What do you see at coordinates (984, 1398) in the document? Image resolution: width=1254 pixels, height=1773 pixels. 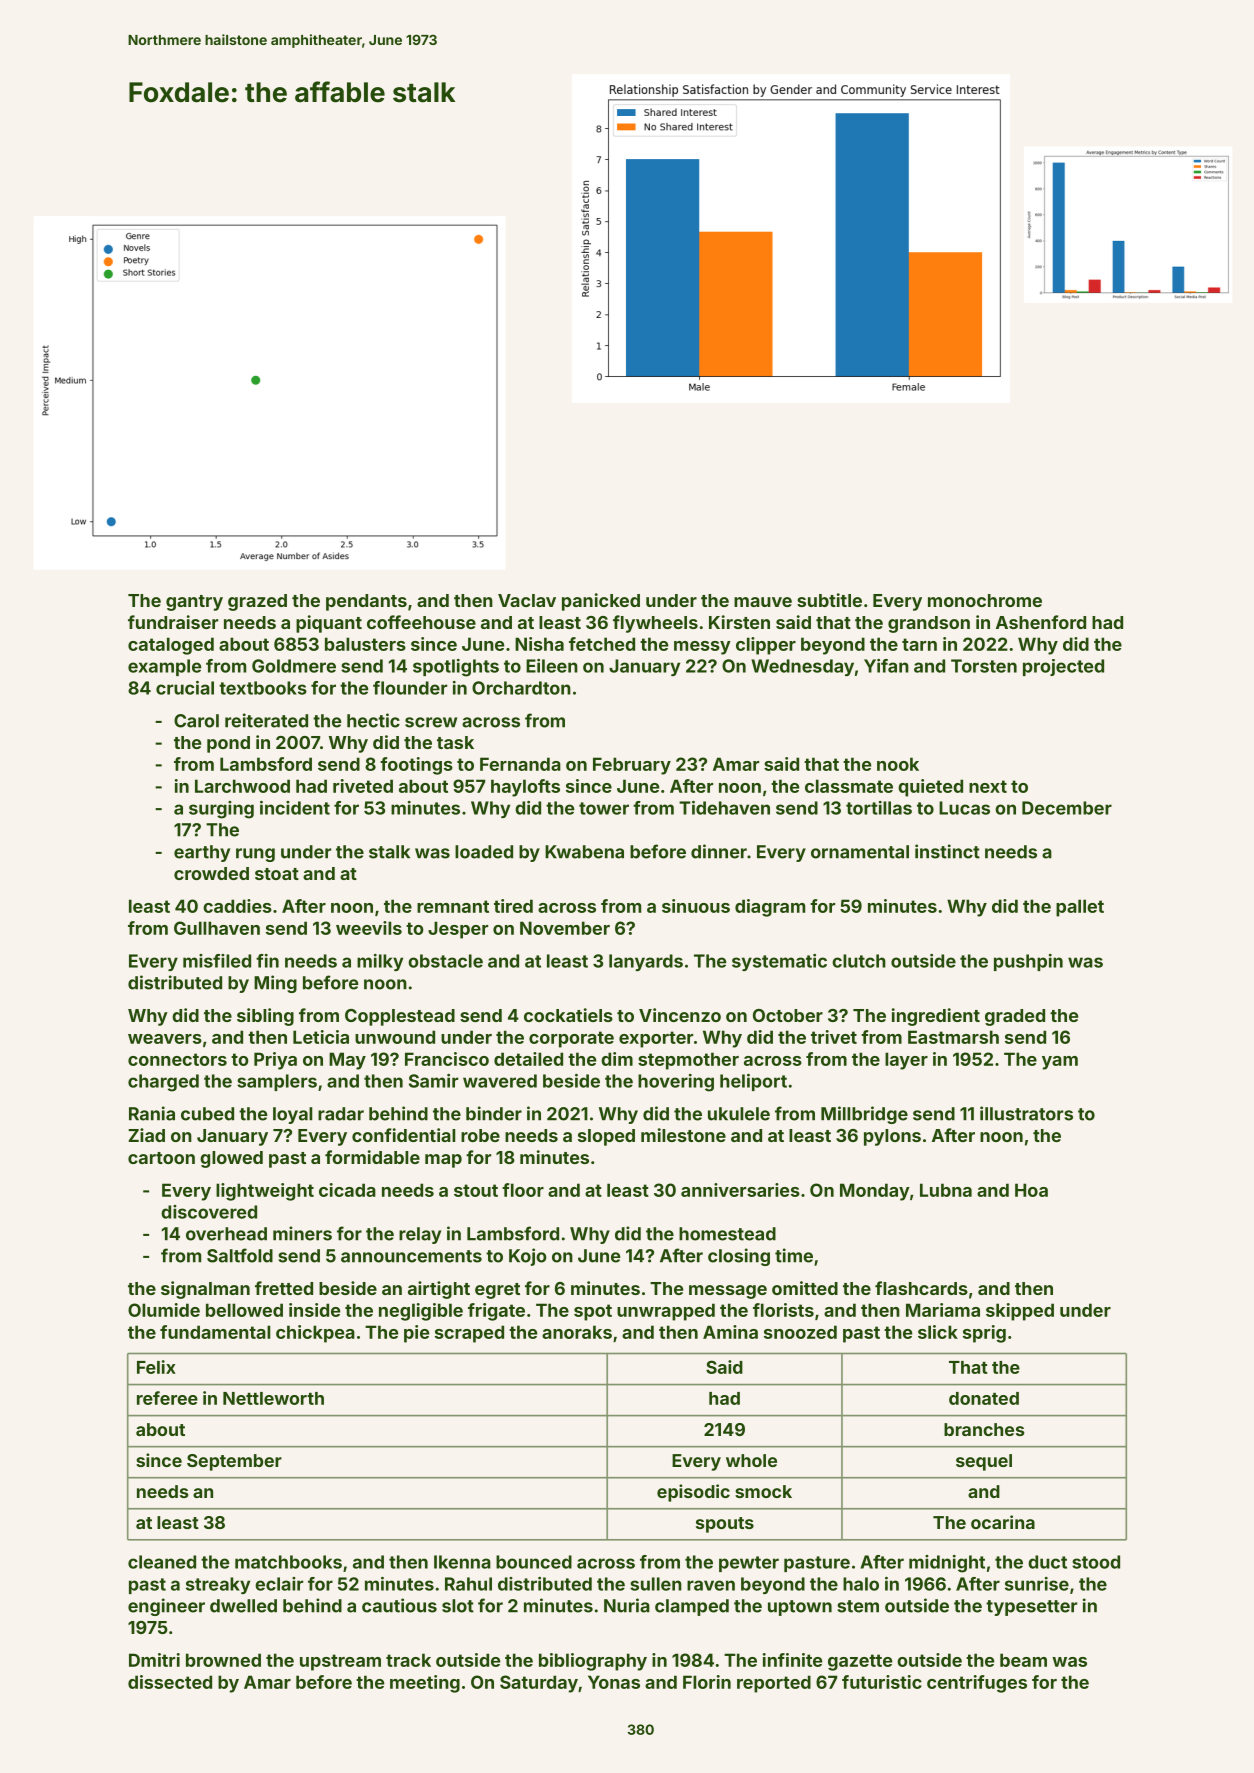 I see `donated` at bounding box center [984, 1398].
